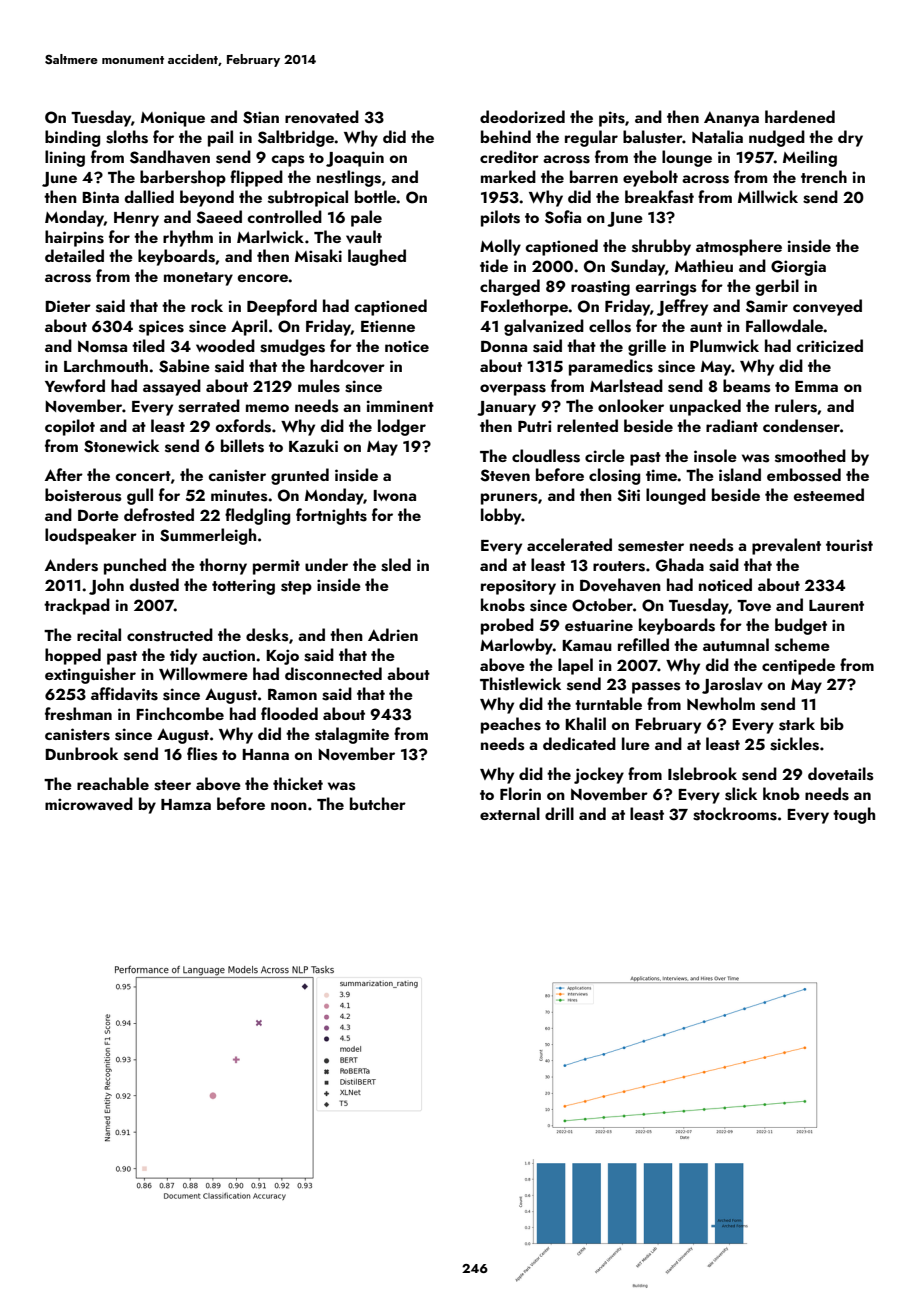 The width and height of the screenshot is (924, 1308). Describe the element at coordinates (393, 634) in the screenshot. I see `Adrien` at that location.
